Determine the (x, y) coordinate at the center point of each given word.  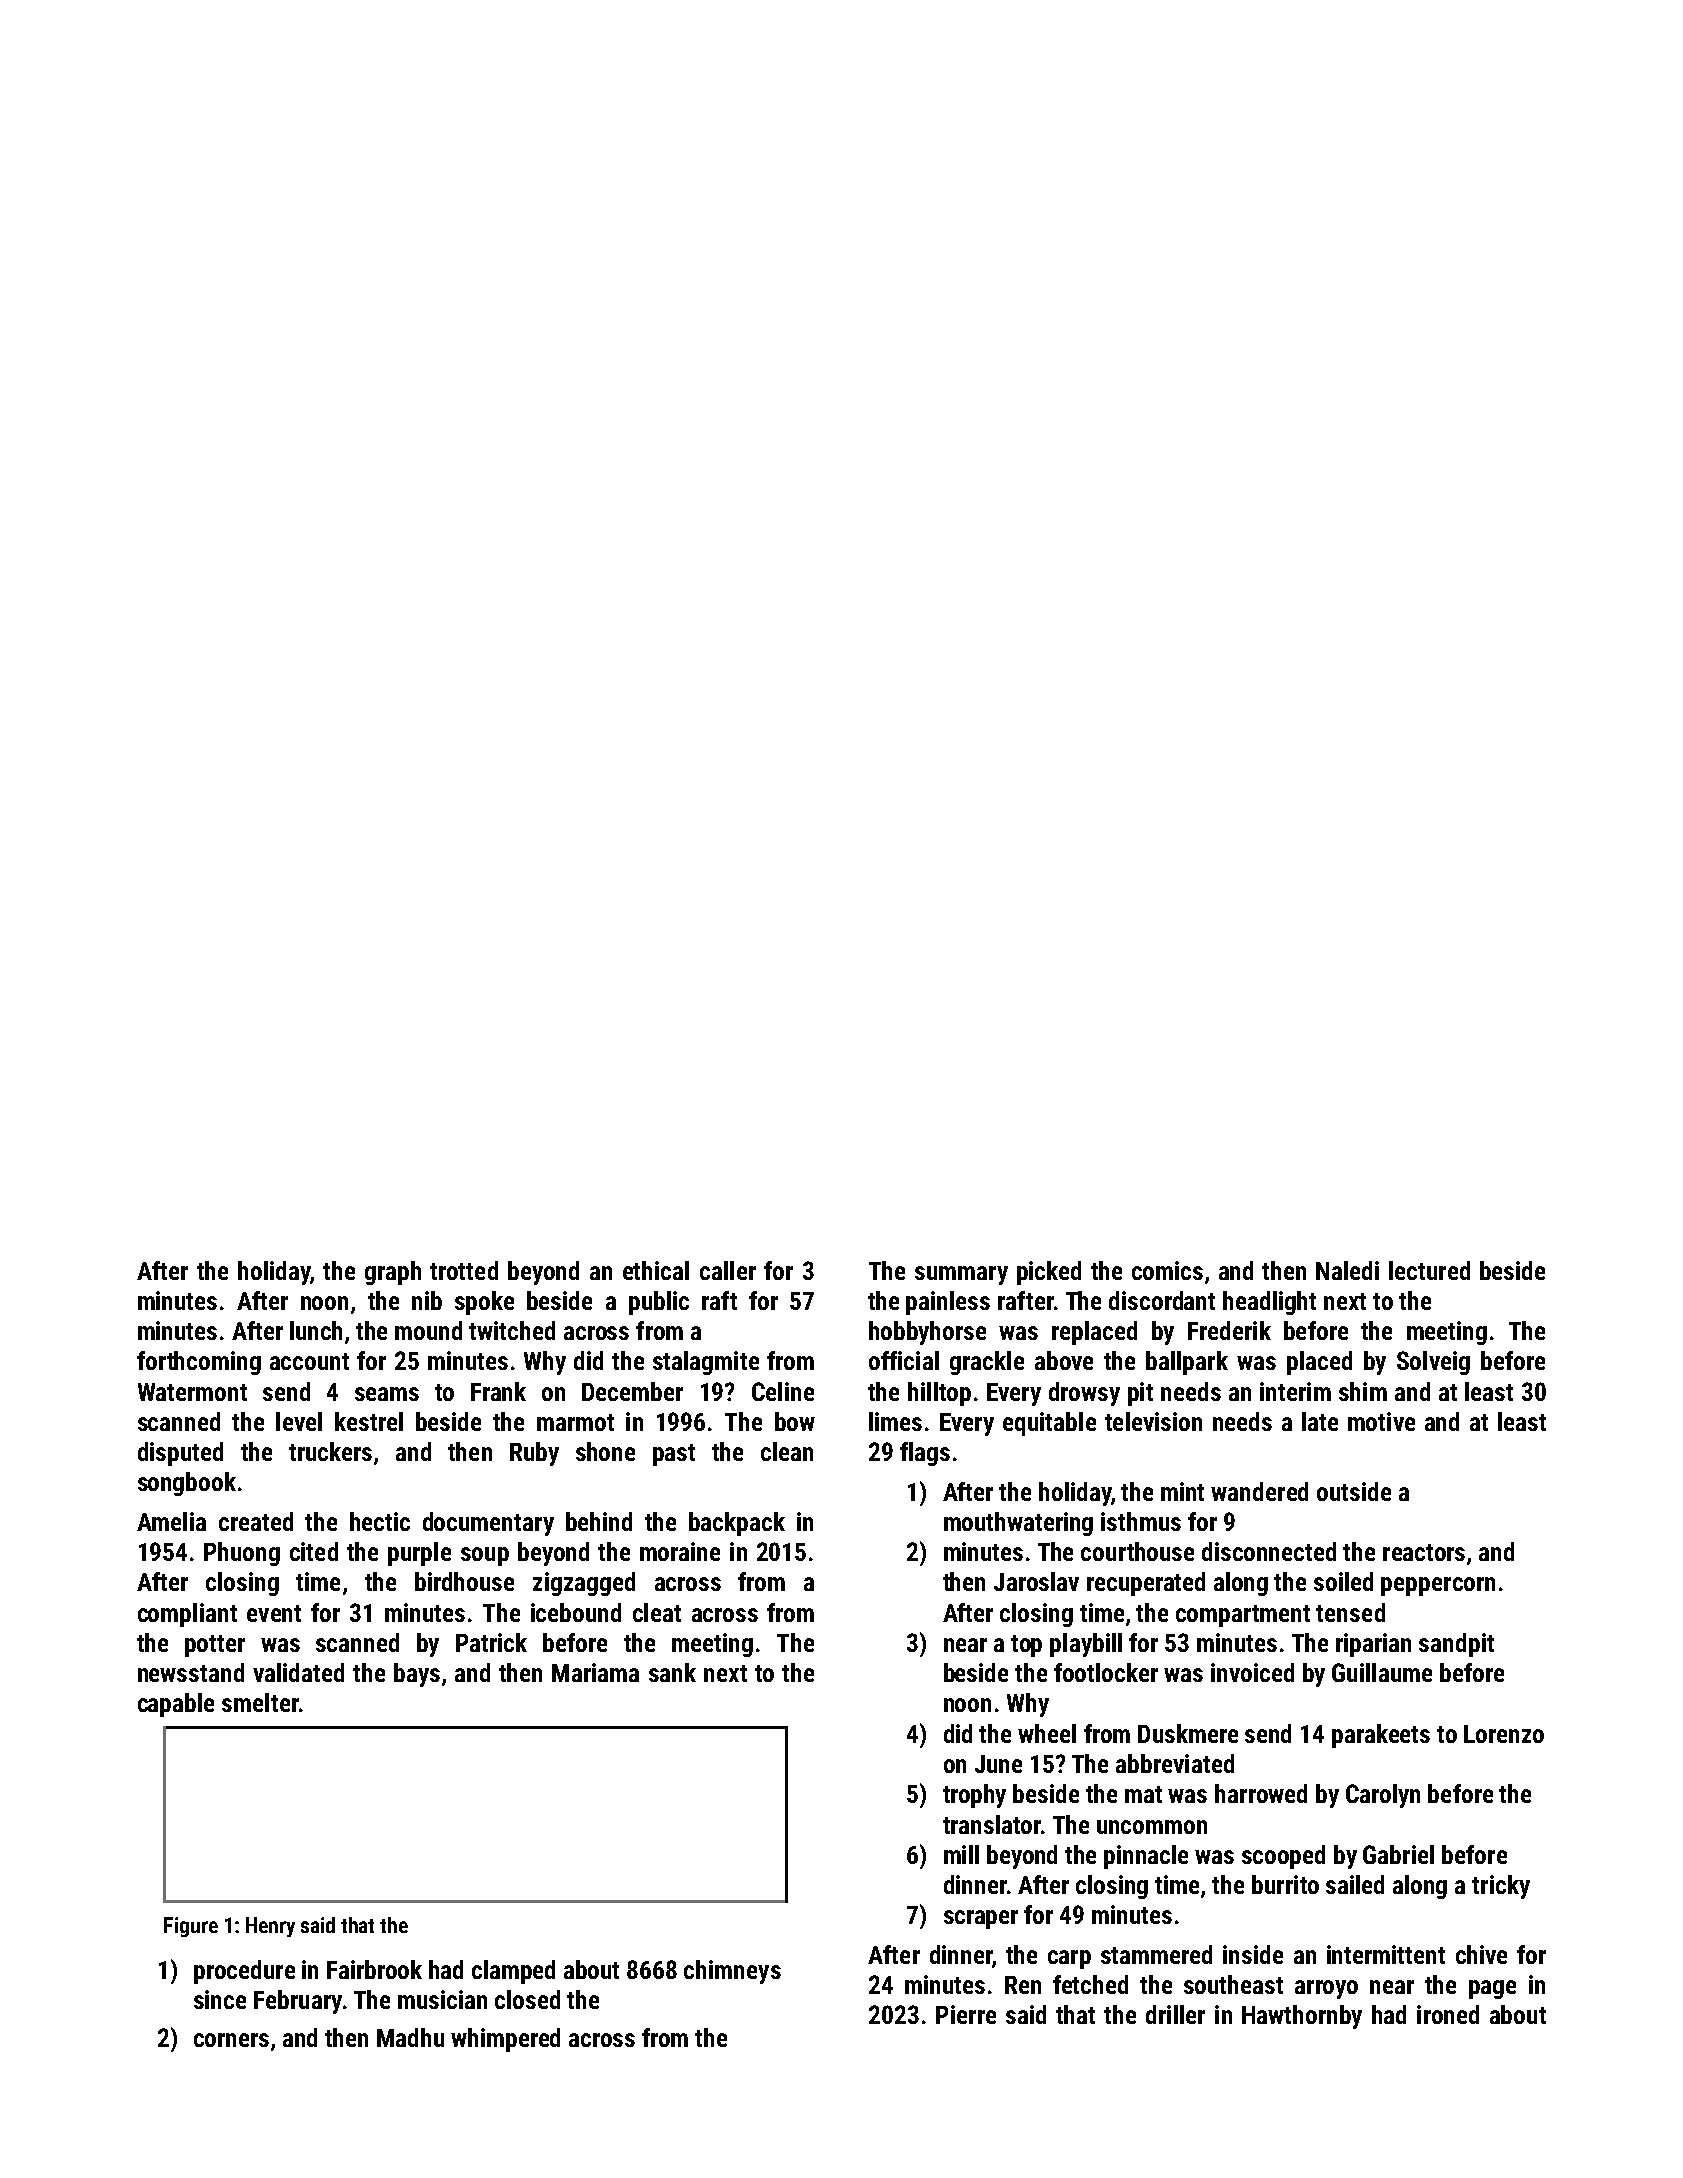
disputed (180, 1454)
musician (442, 1999)
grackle (987, 1363)
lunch (316, 1330)
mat (1143, 1794)
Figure (191, 1927)
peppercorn (1438, 1586)
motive (1381, 1421)
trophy (974, 1796)
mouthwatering (1018, 1524)
